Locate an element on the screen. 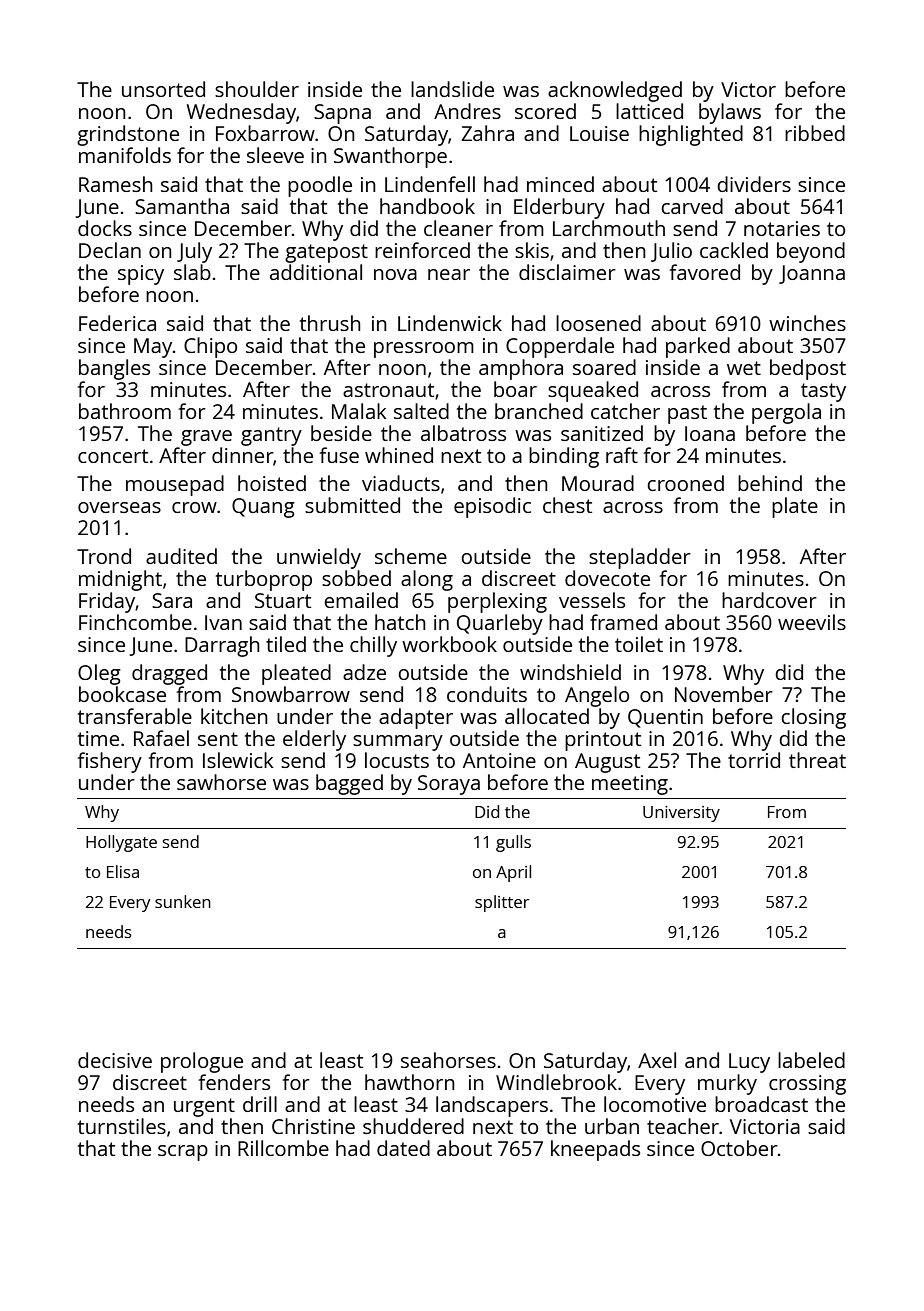  Julio is located at coordinates (671, 252).
